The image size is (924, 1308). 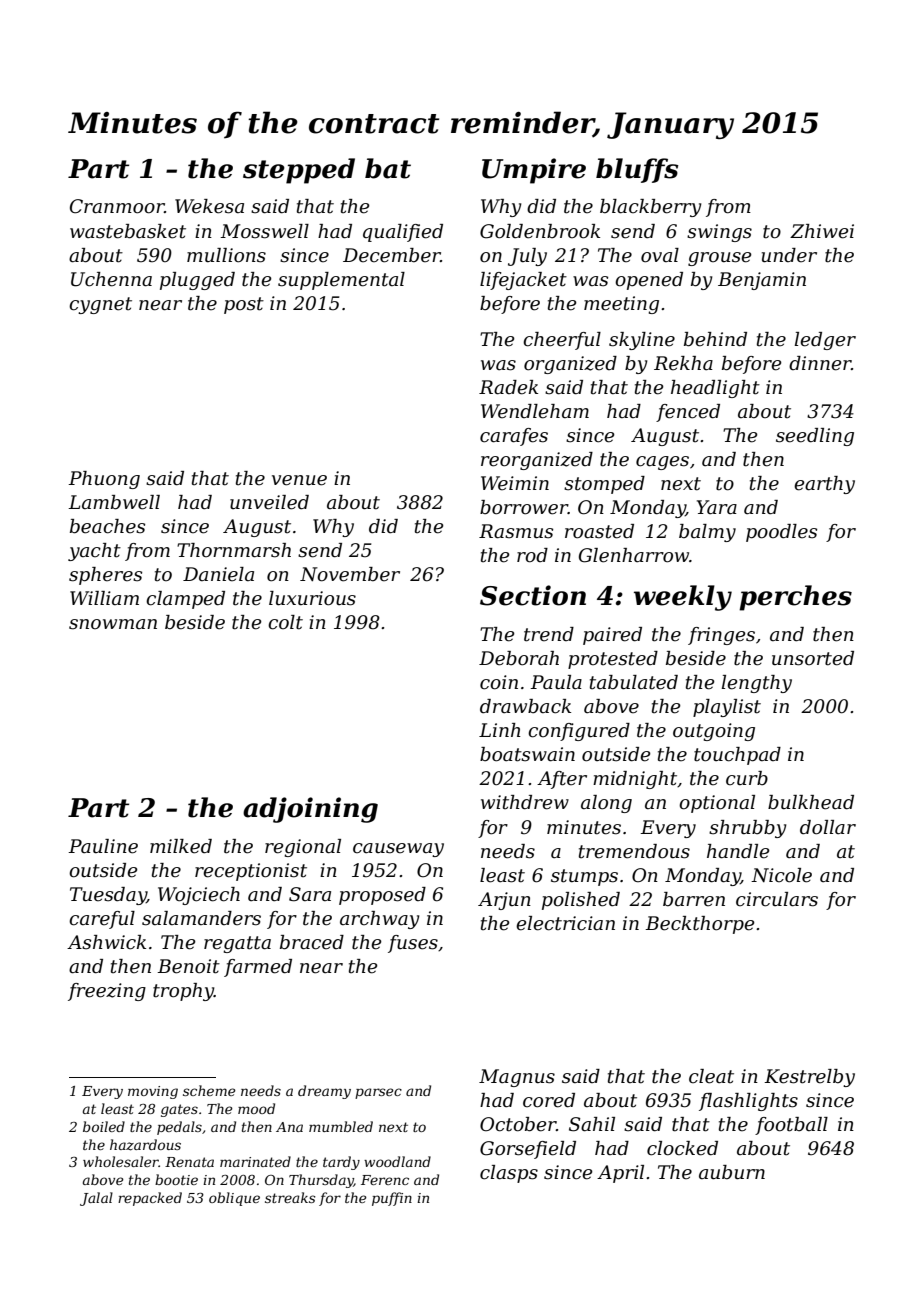 I want to click on Weimin, so click(x=515, y=483).
